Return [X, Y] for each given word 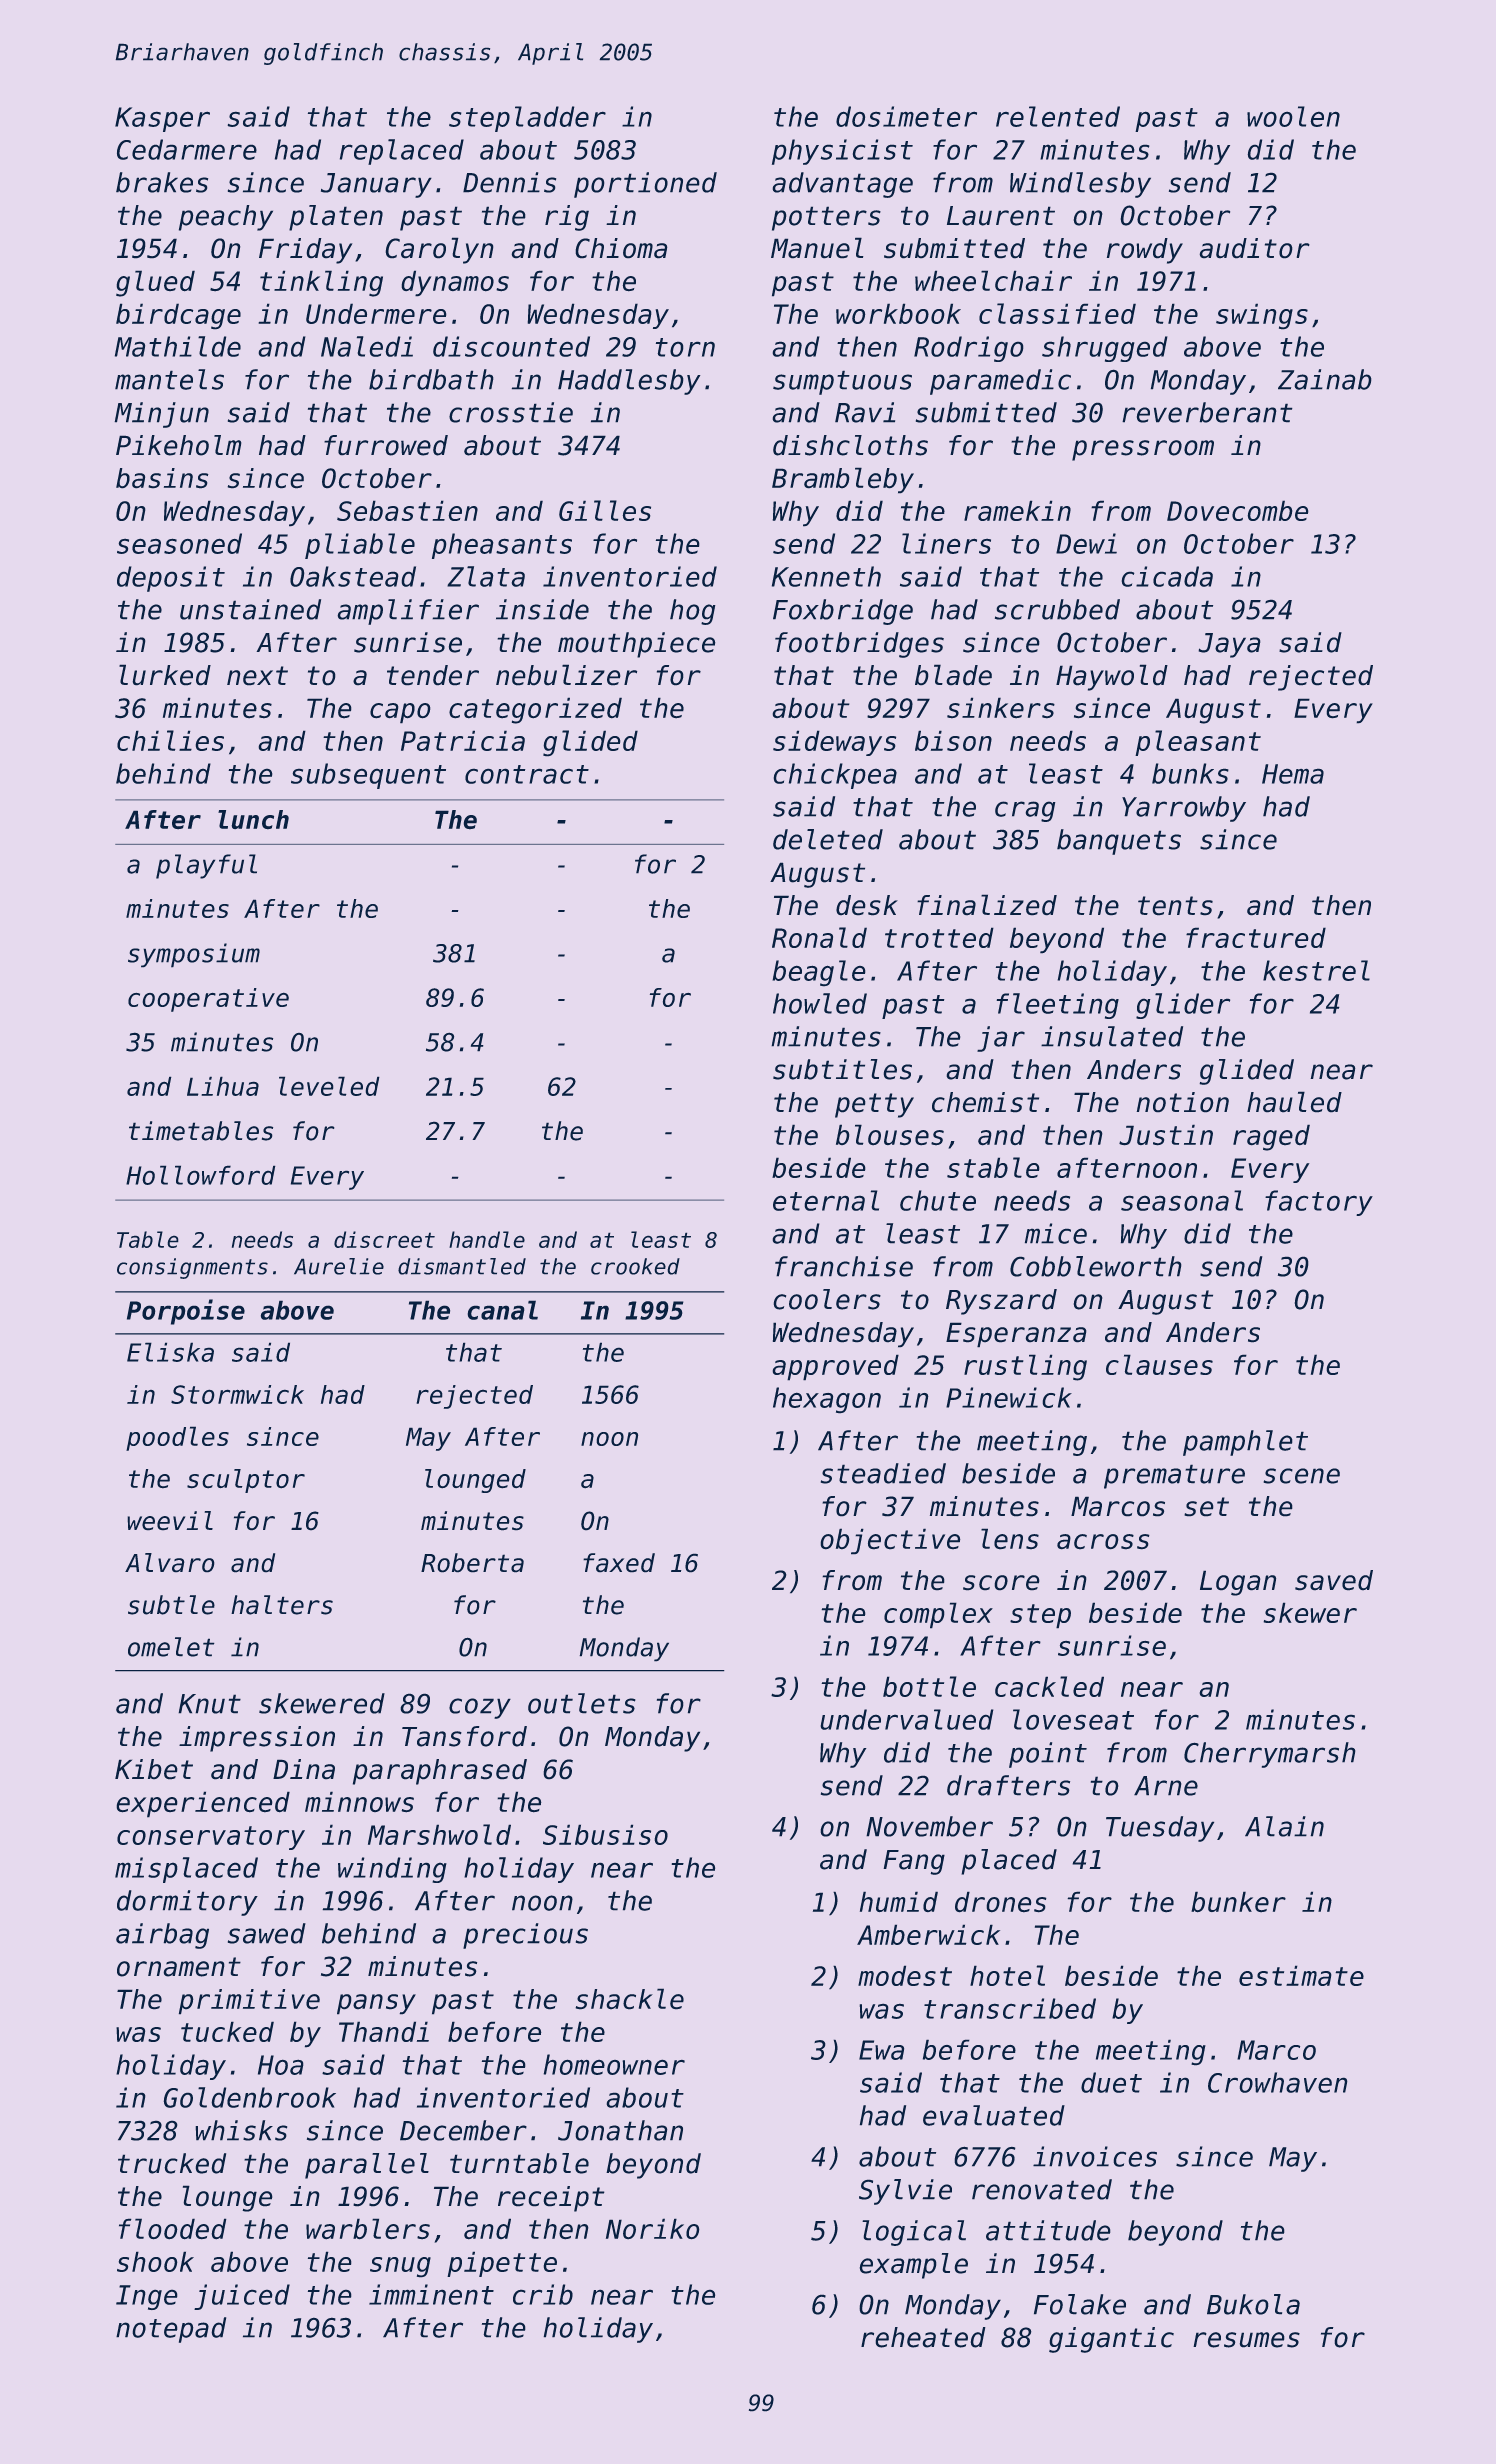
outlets [581, 1703]
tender [433, 675]
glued [155, 284]
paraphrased [440, 1772]
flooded [172, 2229]
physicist [842, 152]
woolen [1293, 116]
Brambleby [843, 480]
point [1048, 1755]
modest [905, 1976]
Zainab [1324, 379]
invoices [1095, 2156]
